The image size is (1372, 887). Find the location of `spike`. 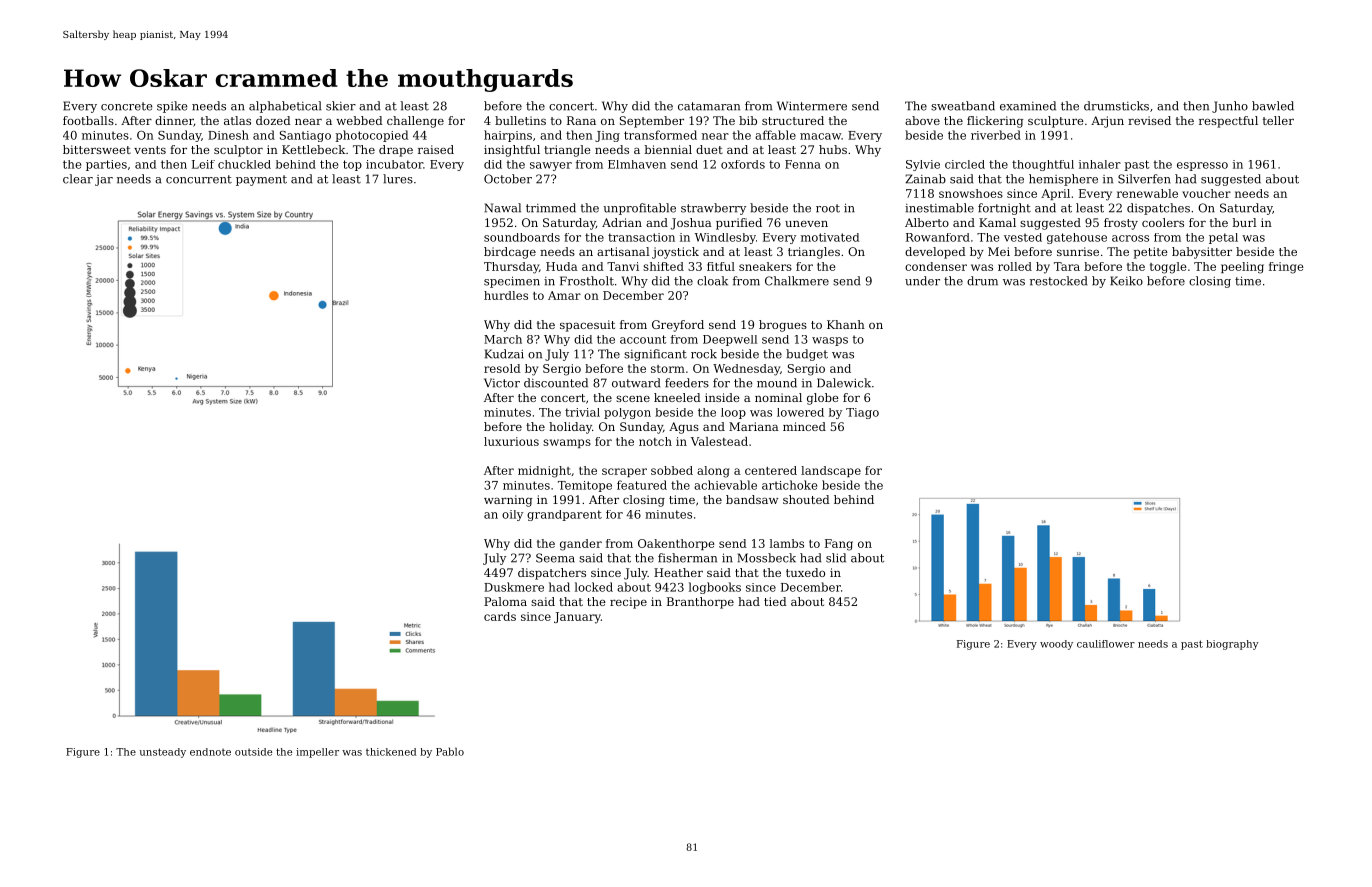

spike is located at coordinates (172, 107).
